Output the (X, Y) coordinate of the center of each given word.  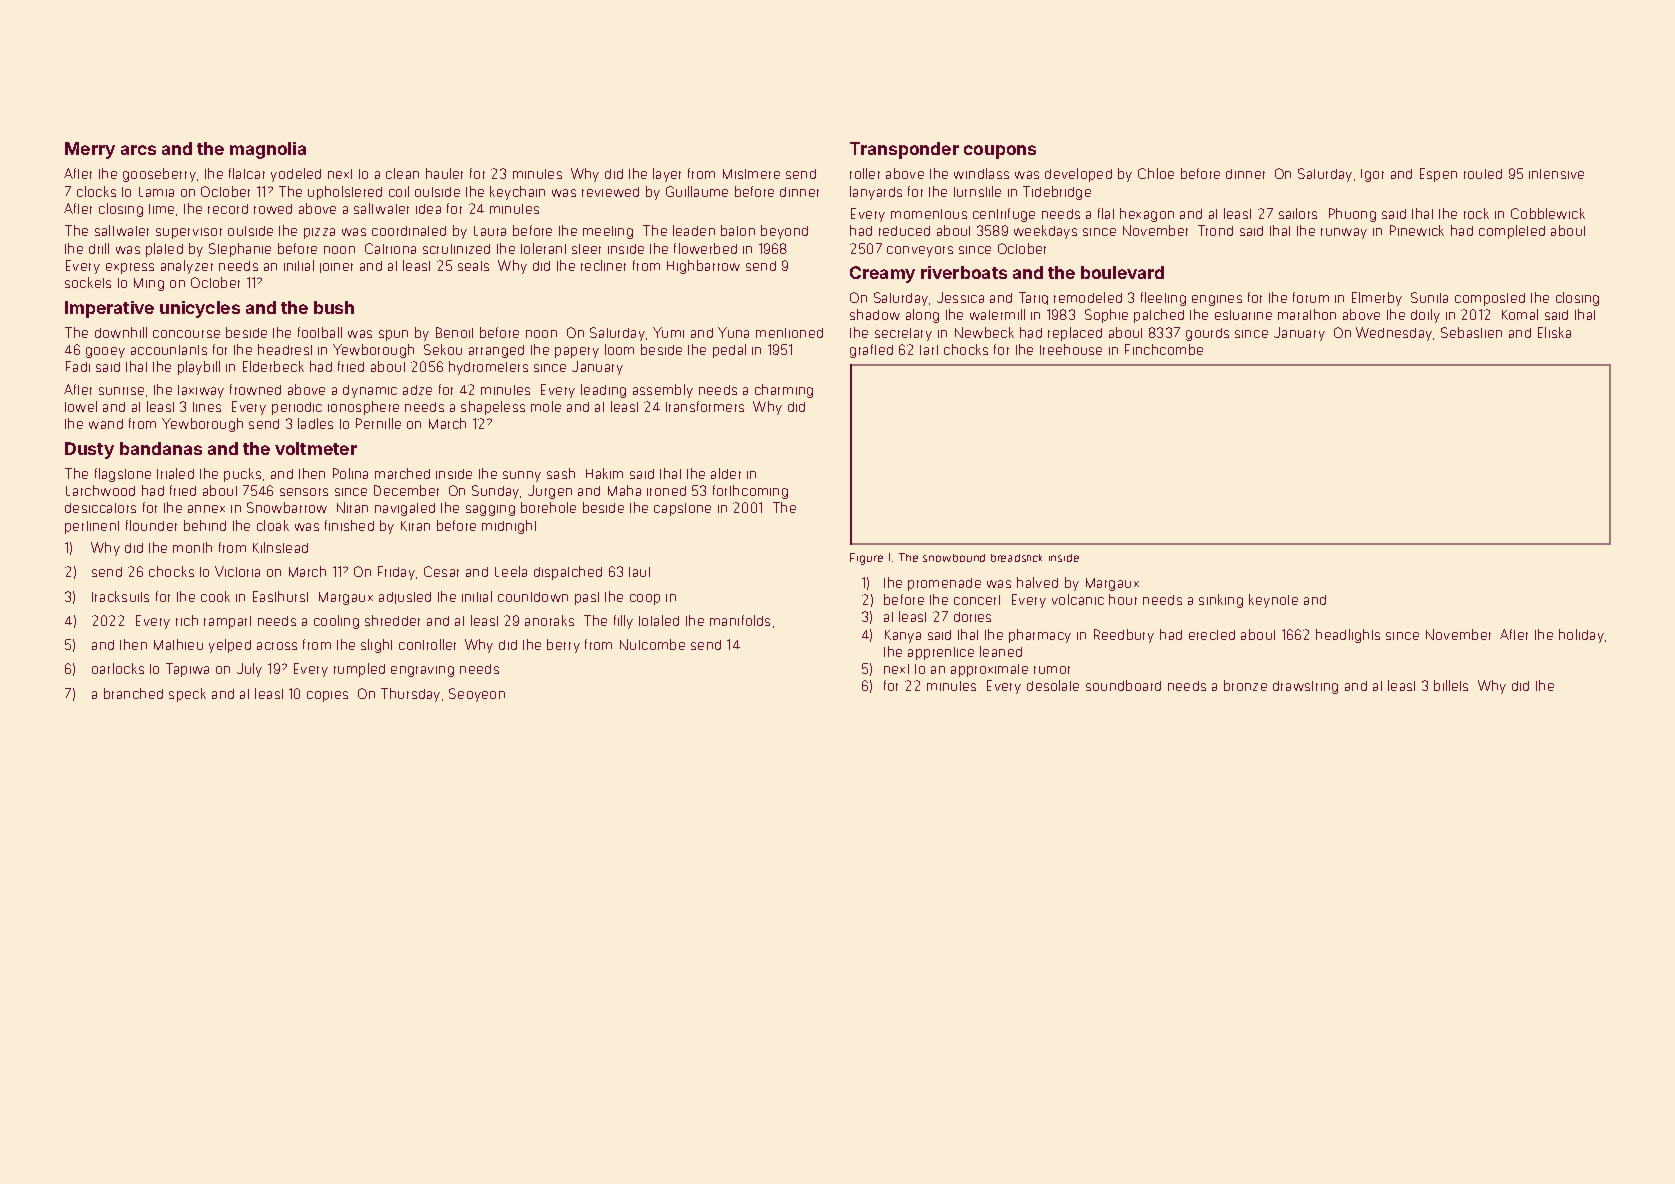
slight (376, 646)
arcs (138, 150)
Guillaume (697, 191)
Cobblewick (1548, 213)
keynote (1273, 601)
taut (639, 572)
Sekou (443, 349)
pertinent (92, 527)
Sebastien (1471, 332)
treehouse (1071, 349)
